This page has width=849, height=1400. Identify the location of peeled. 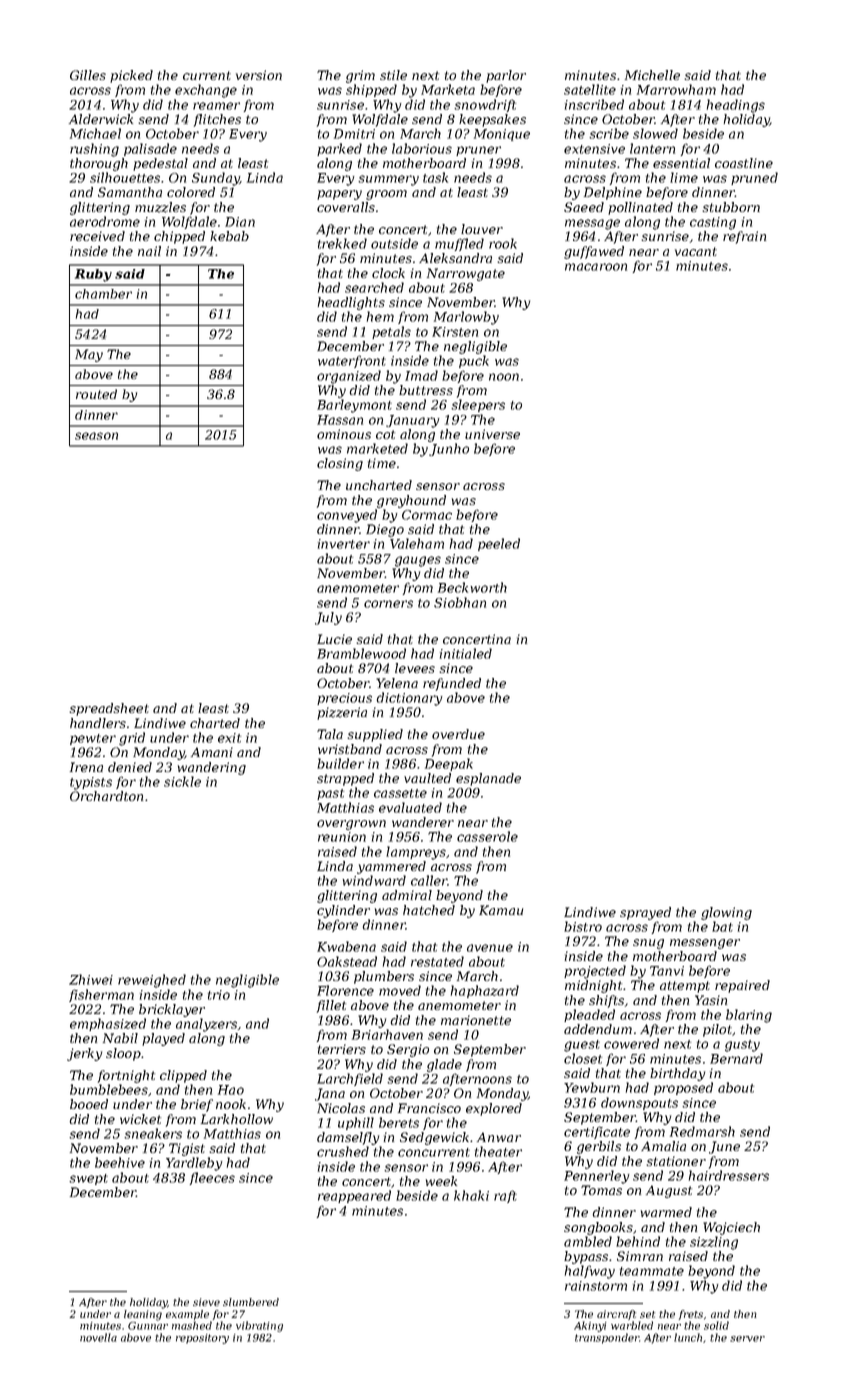
(499, 544).
